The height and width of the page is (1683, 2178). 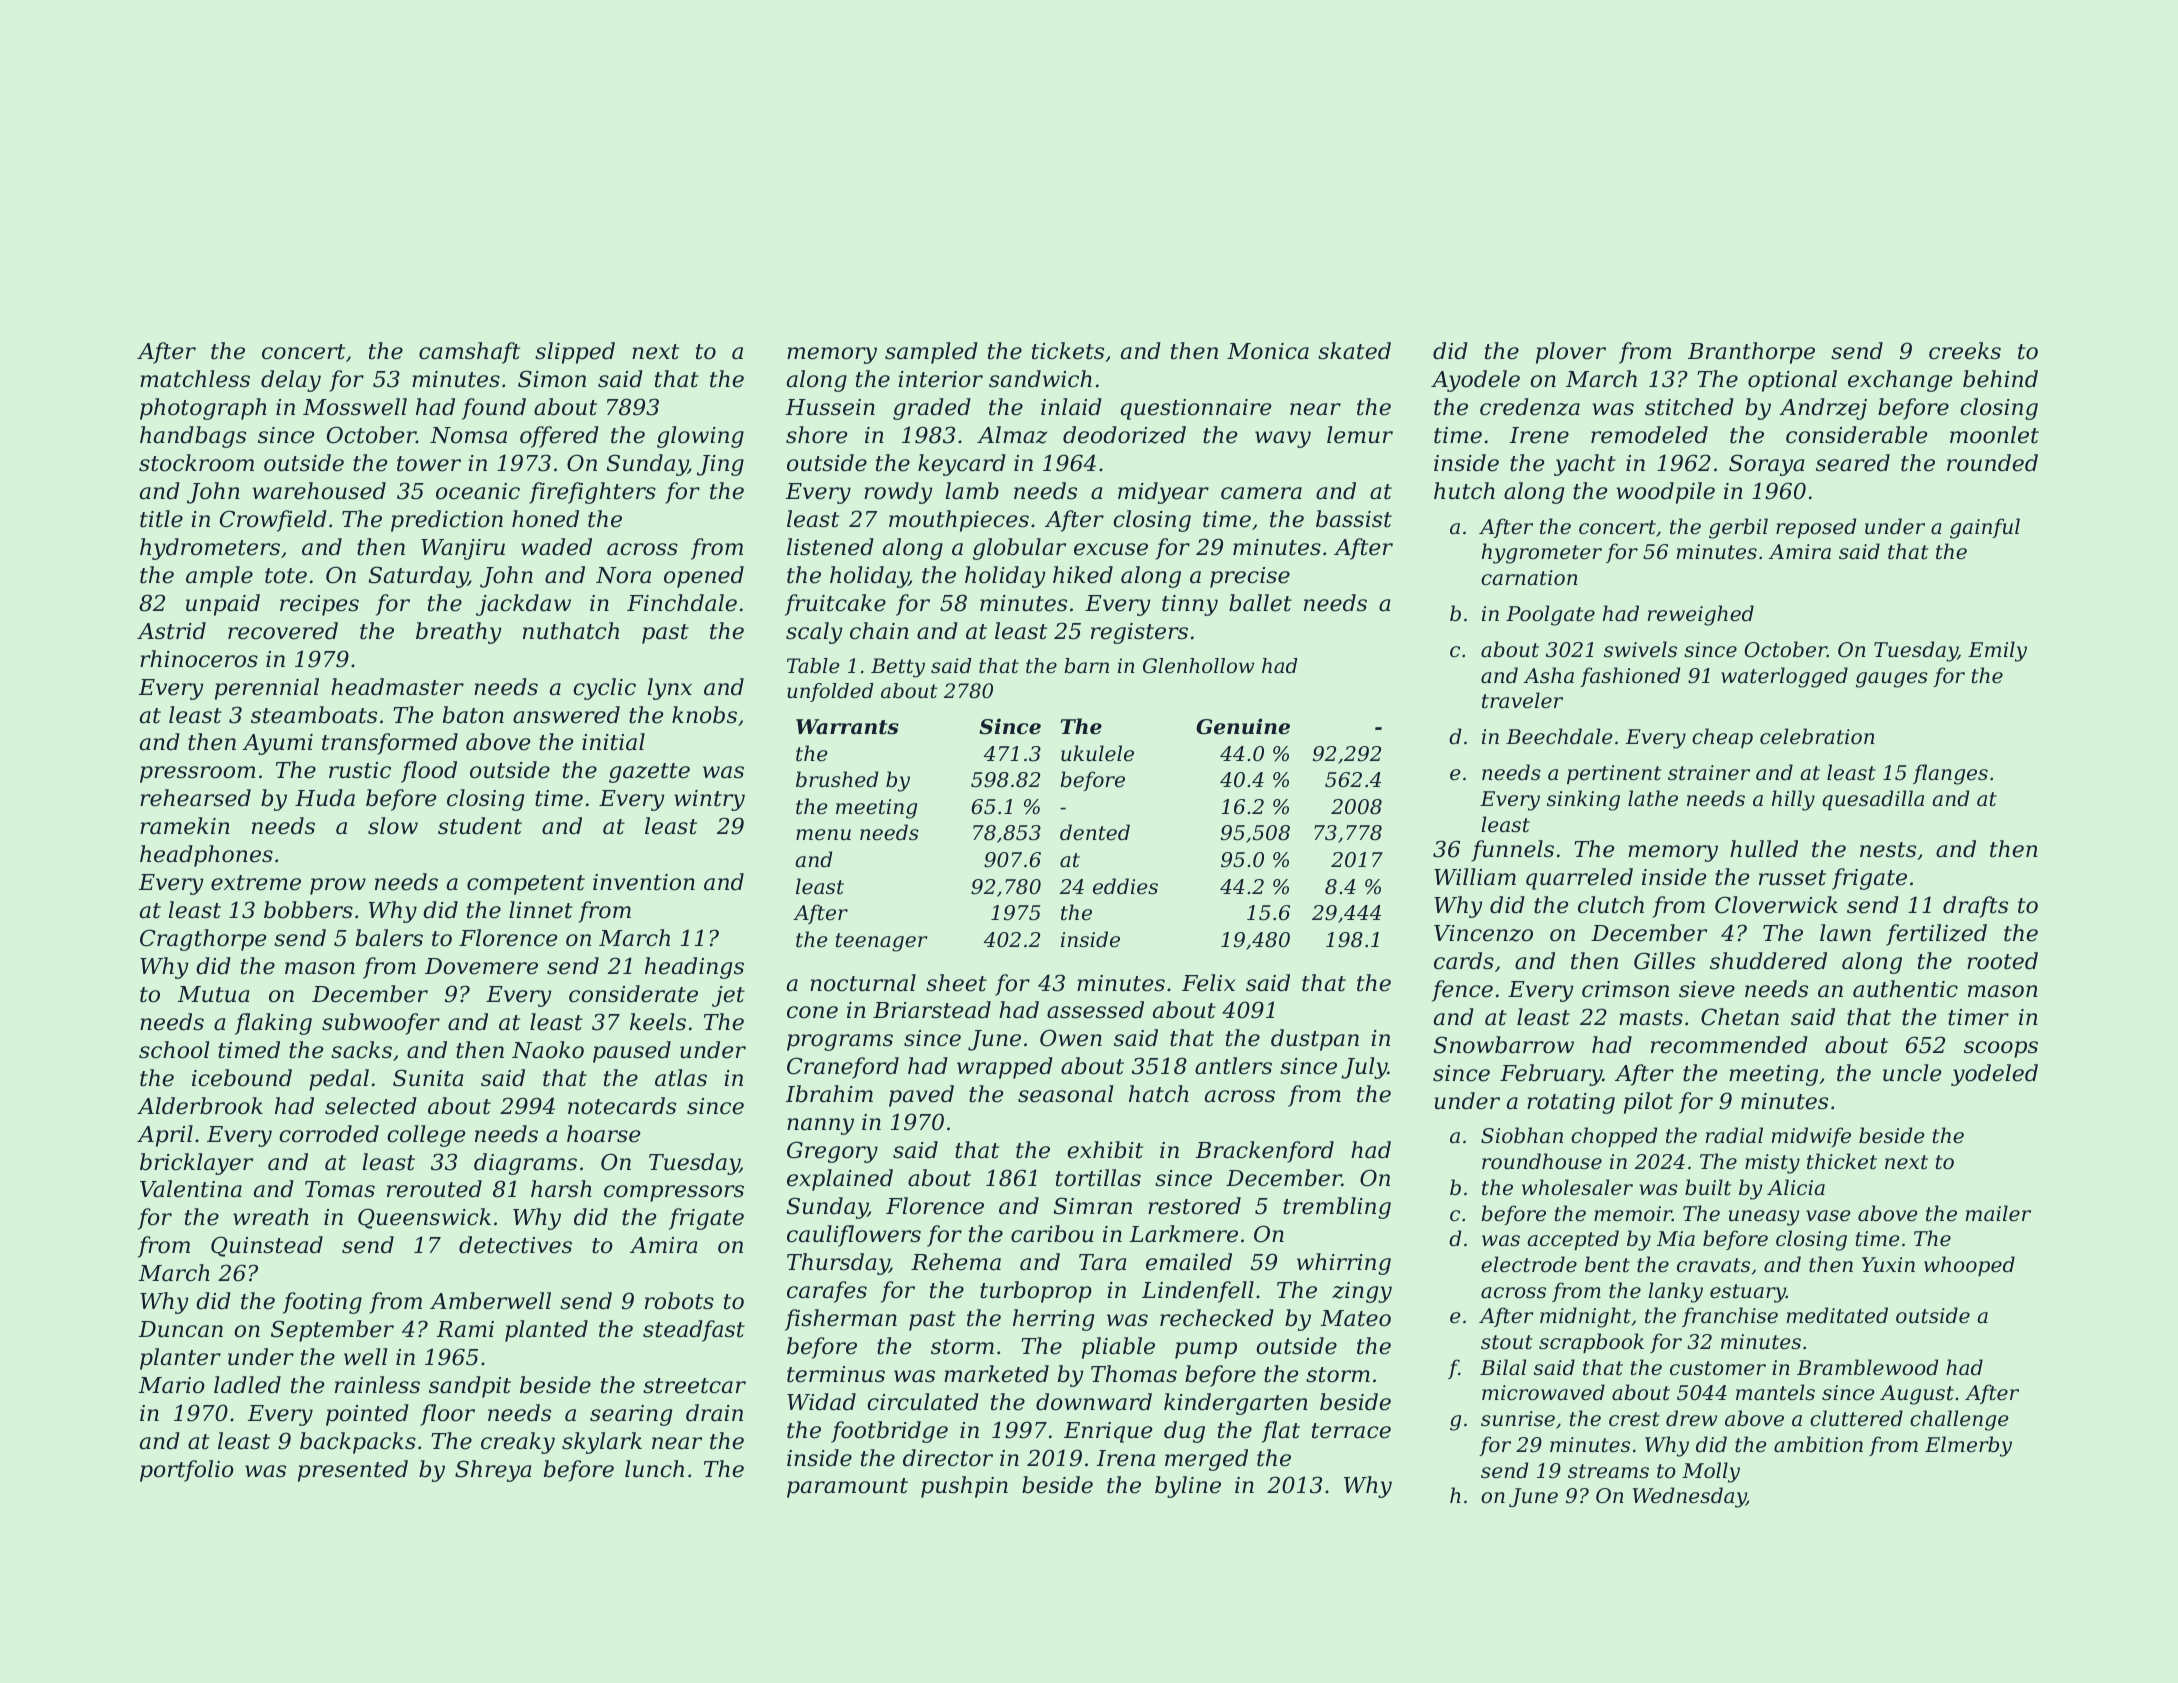 What do you see at coordinates (1965, 351) in the page?
I see `creeks` at bounding box center [1965, 351].
